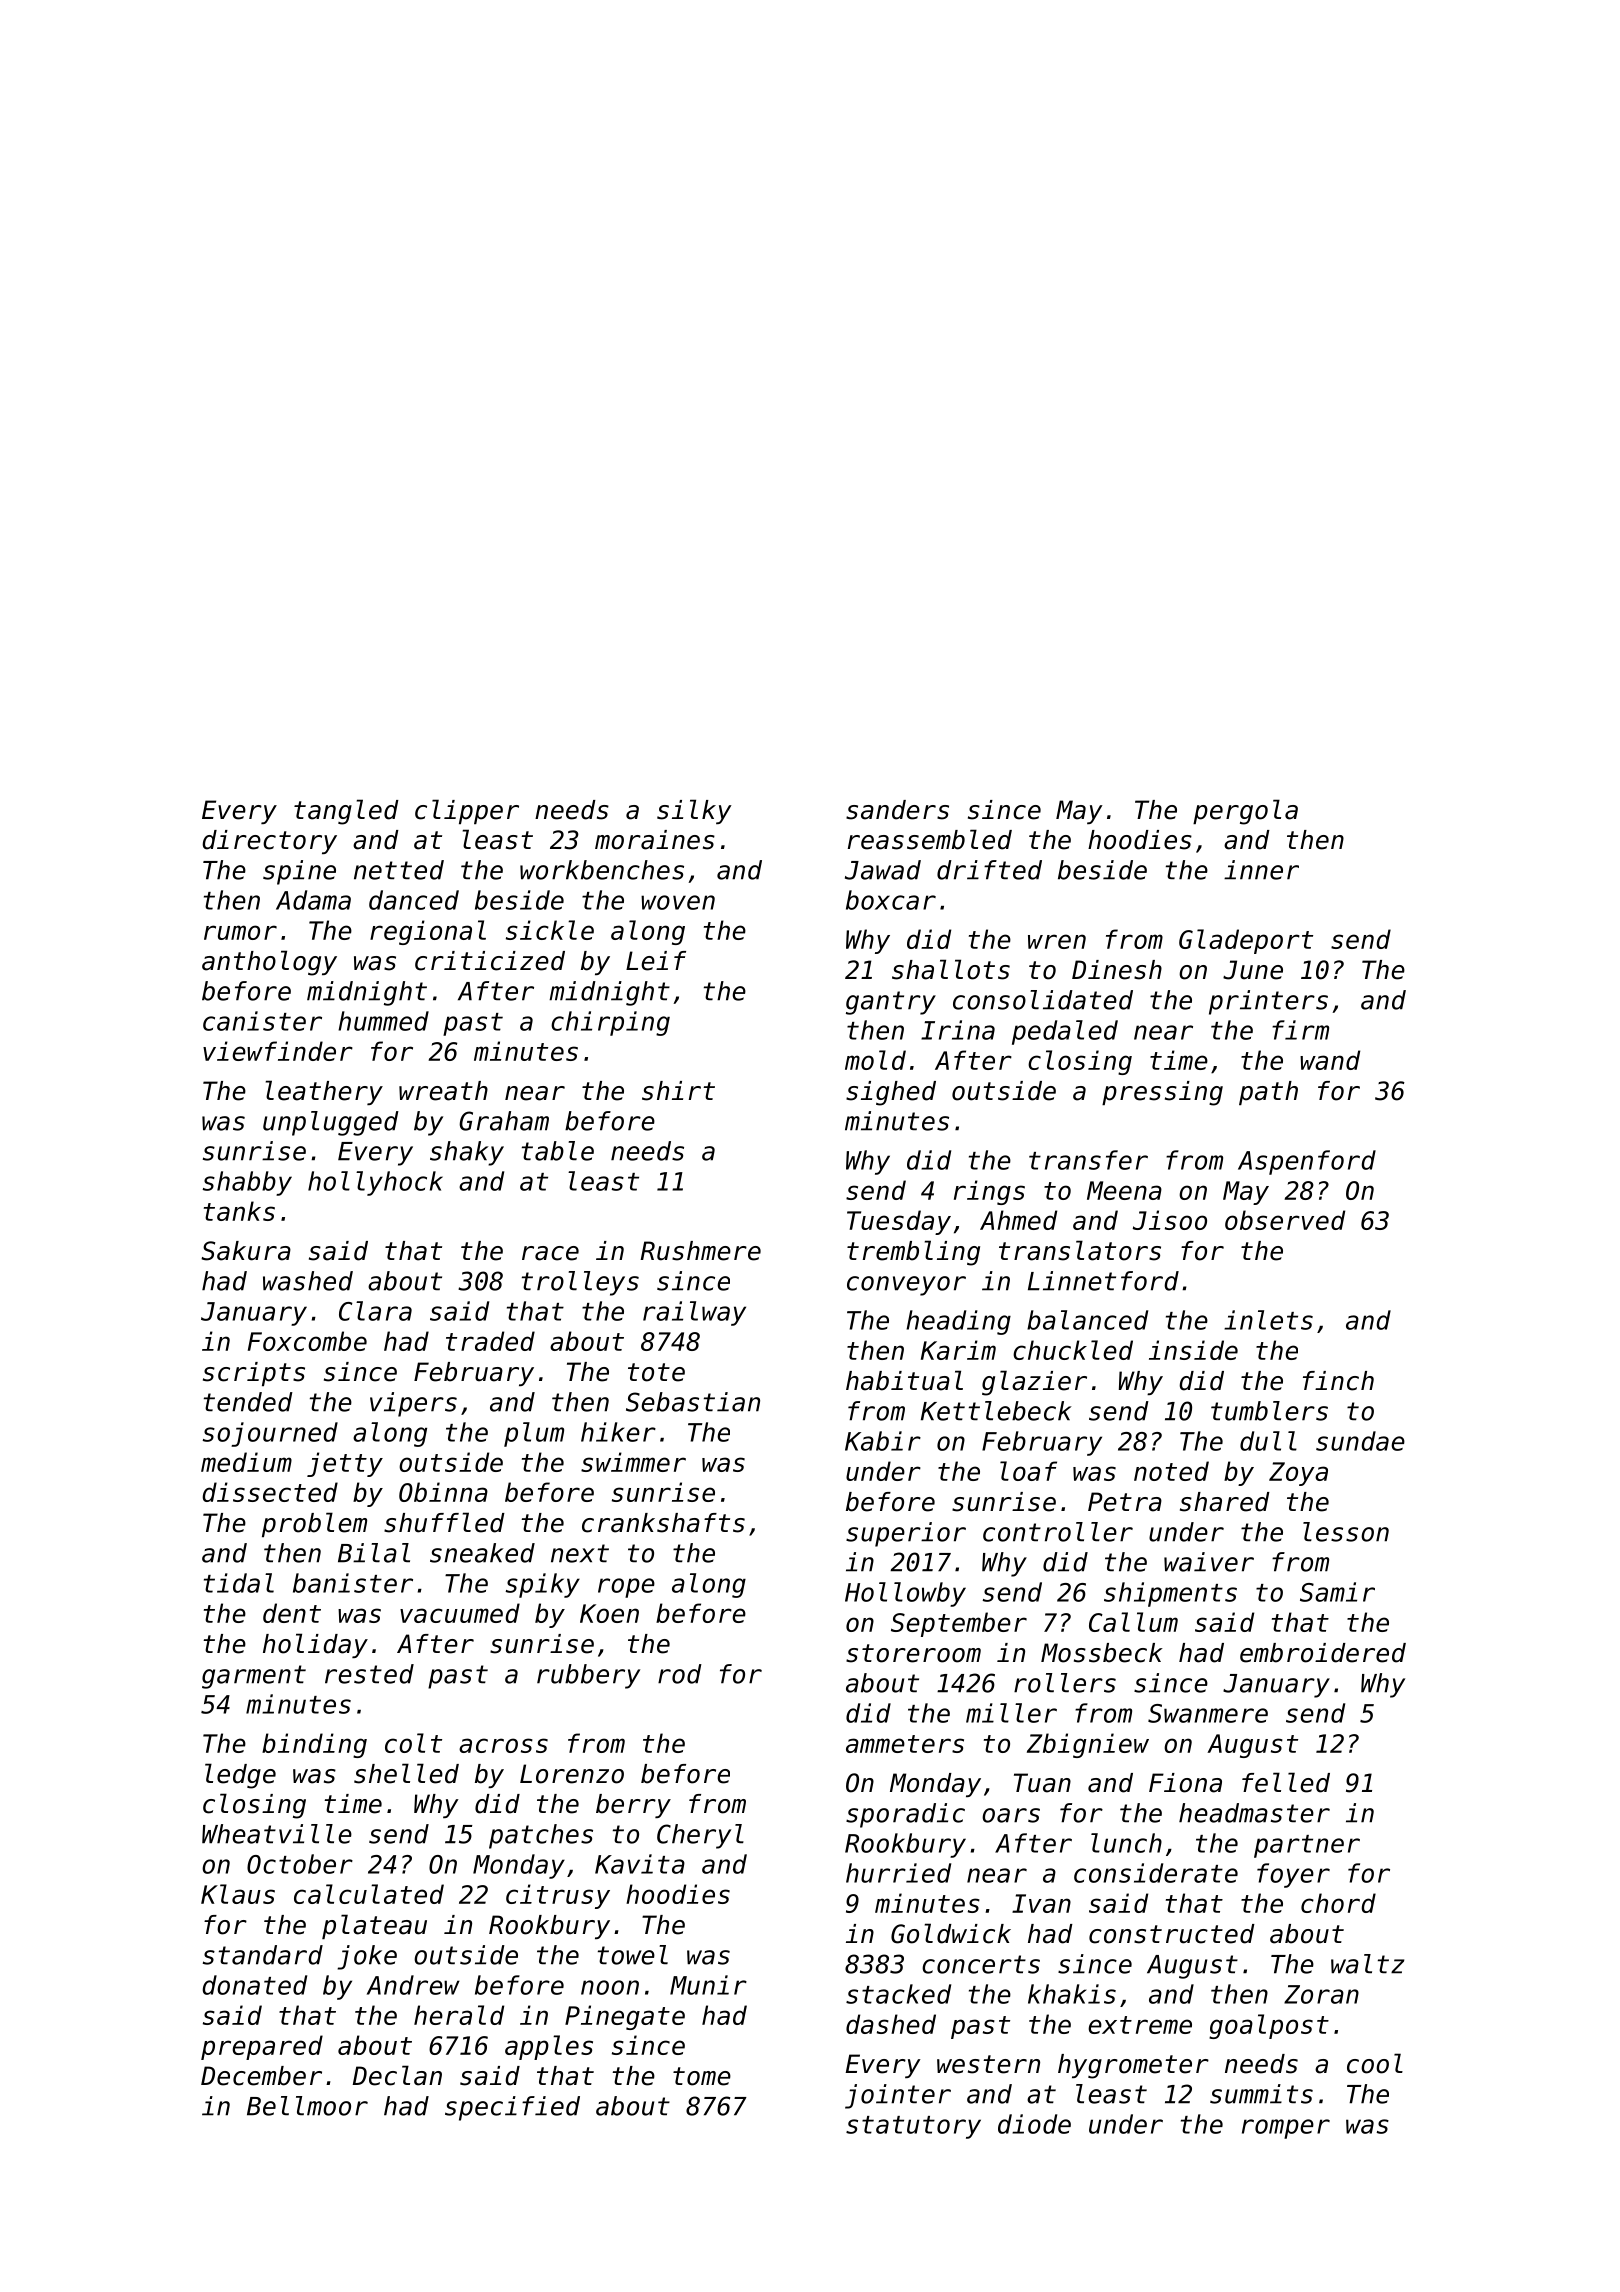  I want to click on Samir, so click(1337, 1592).
